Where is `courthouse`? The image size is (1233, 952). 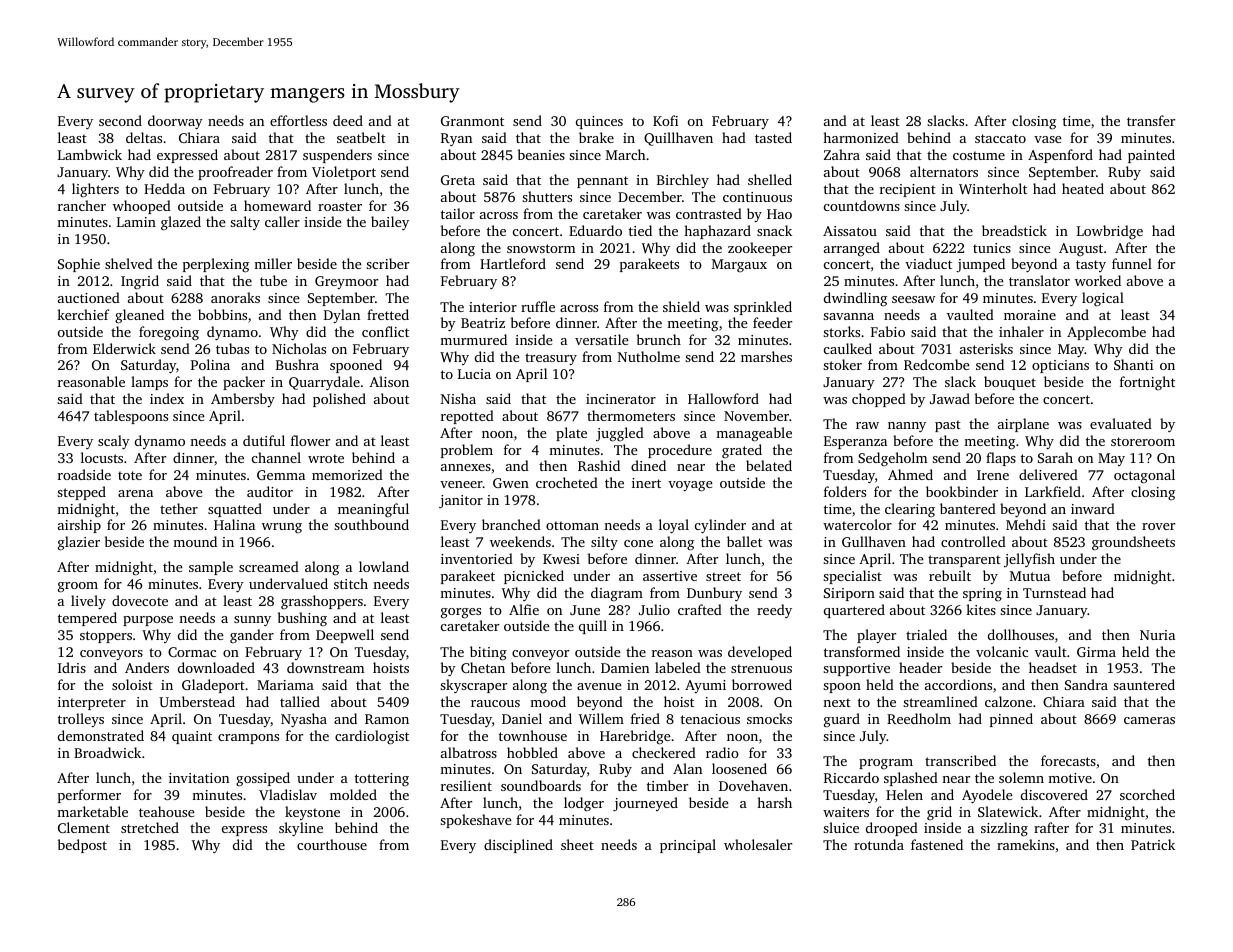
courthouse is located at coordinates (332, 844).
